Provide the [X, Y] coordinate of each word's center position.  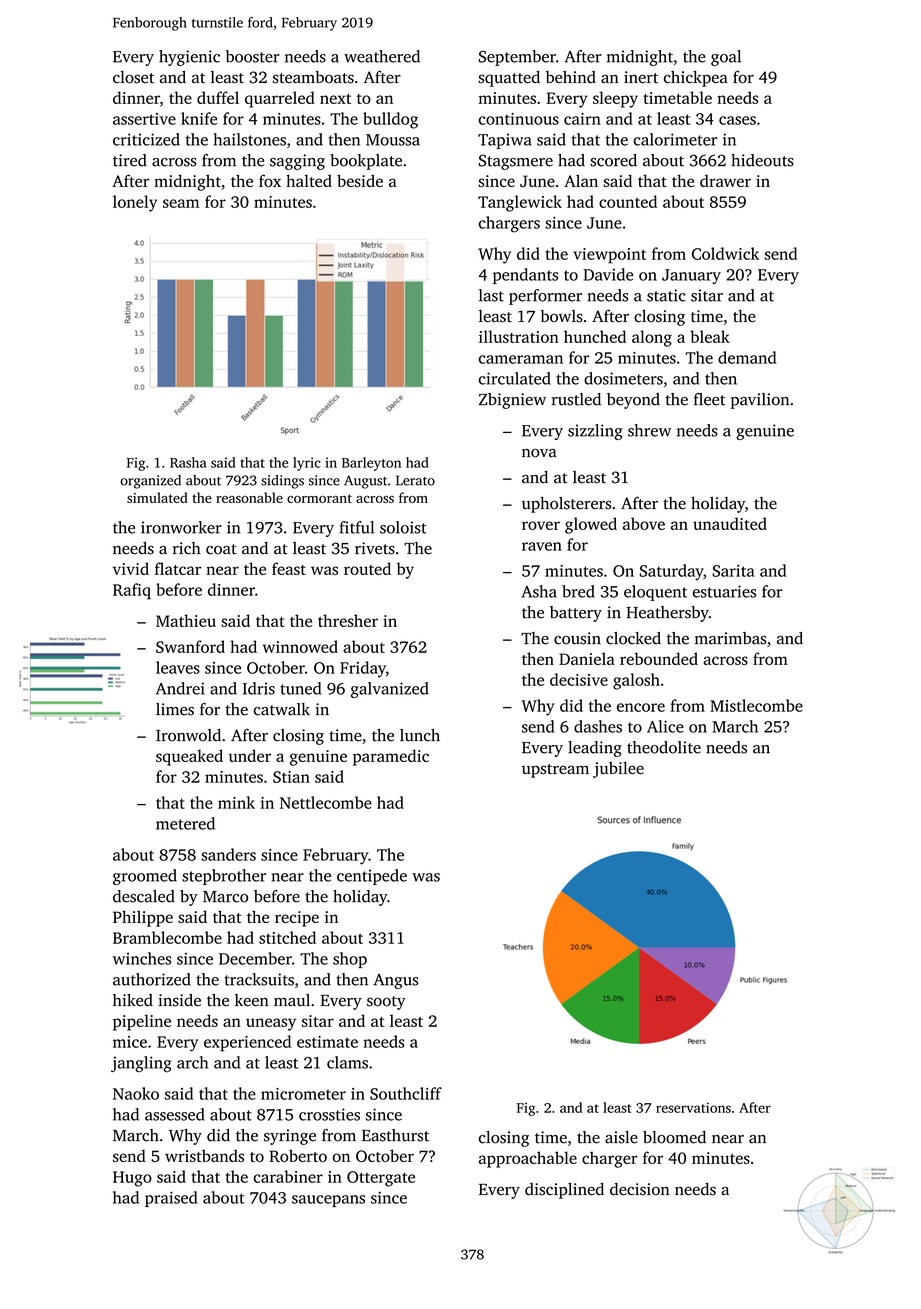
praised [171, 1199]
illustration [519, 336]
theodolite [664, 747]
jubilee [618, 769]
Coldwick [725, 253]
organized [150, 482]
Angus [396, 981]
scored [613, 160]
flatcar [178, 568]
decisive [579, 679]
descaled [144, 896]
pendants [525, 276]
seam [181, 203]
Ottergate [381, 1179]
